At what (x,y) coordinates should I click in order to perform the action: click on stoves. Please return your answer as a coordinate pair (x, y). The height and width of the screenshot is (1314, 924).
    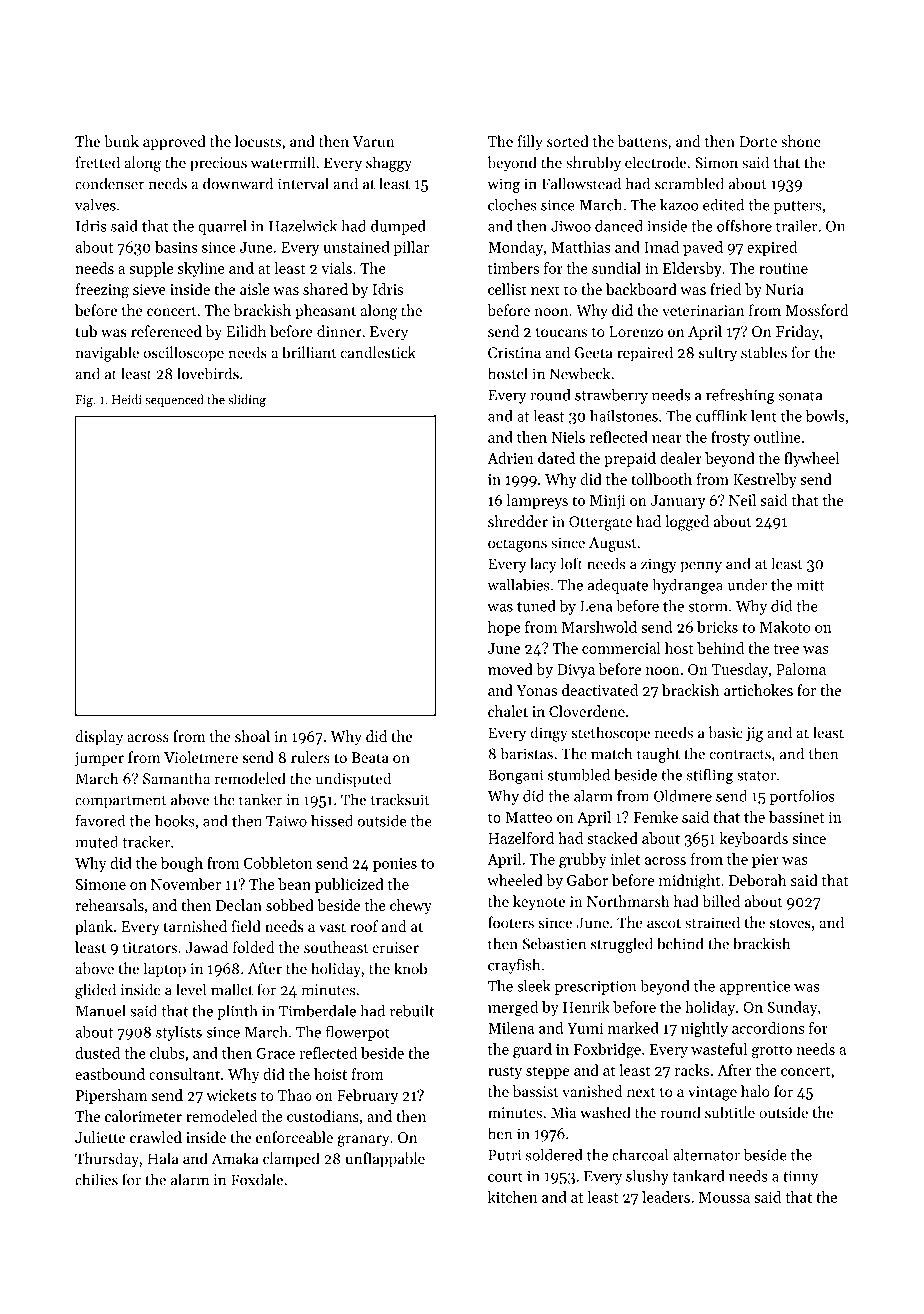
    Looking at the image, I should click on (790, 923).
